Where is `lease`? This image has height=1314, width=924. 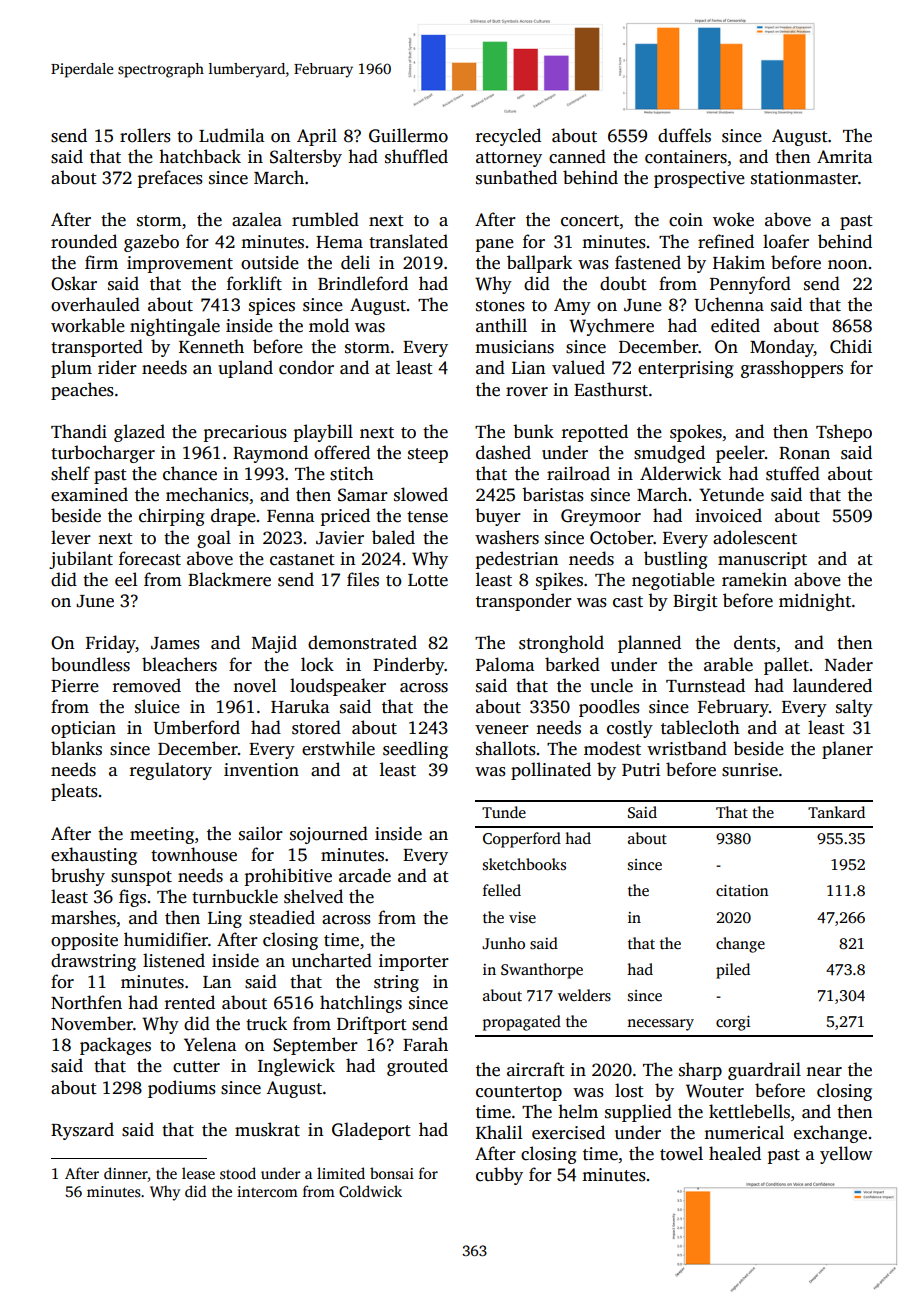
lease is located at coordinates (198, 1173).
